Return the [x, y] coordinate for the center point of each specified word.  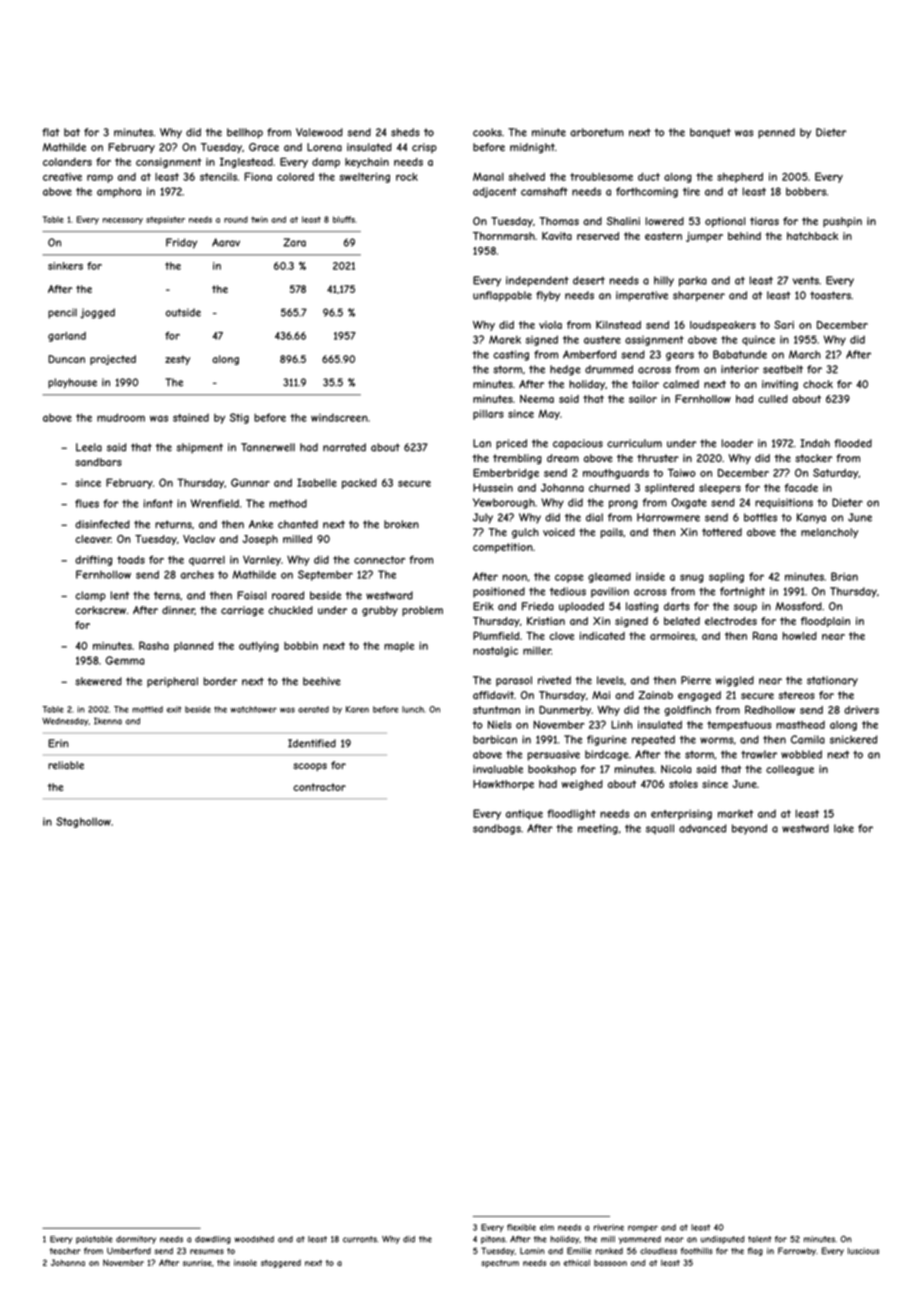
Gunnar [250, 482]
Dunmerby [565, 711]
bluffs [344, 219]
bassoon [610, 1263]
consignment [169, 163]
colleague [790, 770]
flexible [521, 1227]
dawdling [213, 1240]
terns [167, 595]
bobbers [806, 191]
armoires [672, 636]
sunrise [197, 1263]
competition [502, 548]
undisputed [722, 1240]
